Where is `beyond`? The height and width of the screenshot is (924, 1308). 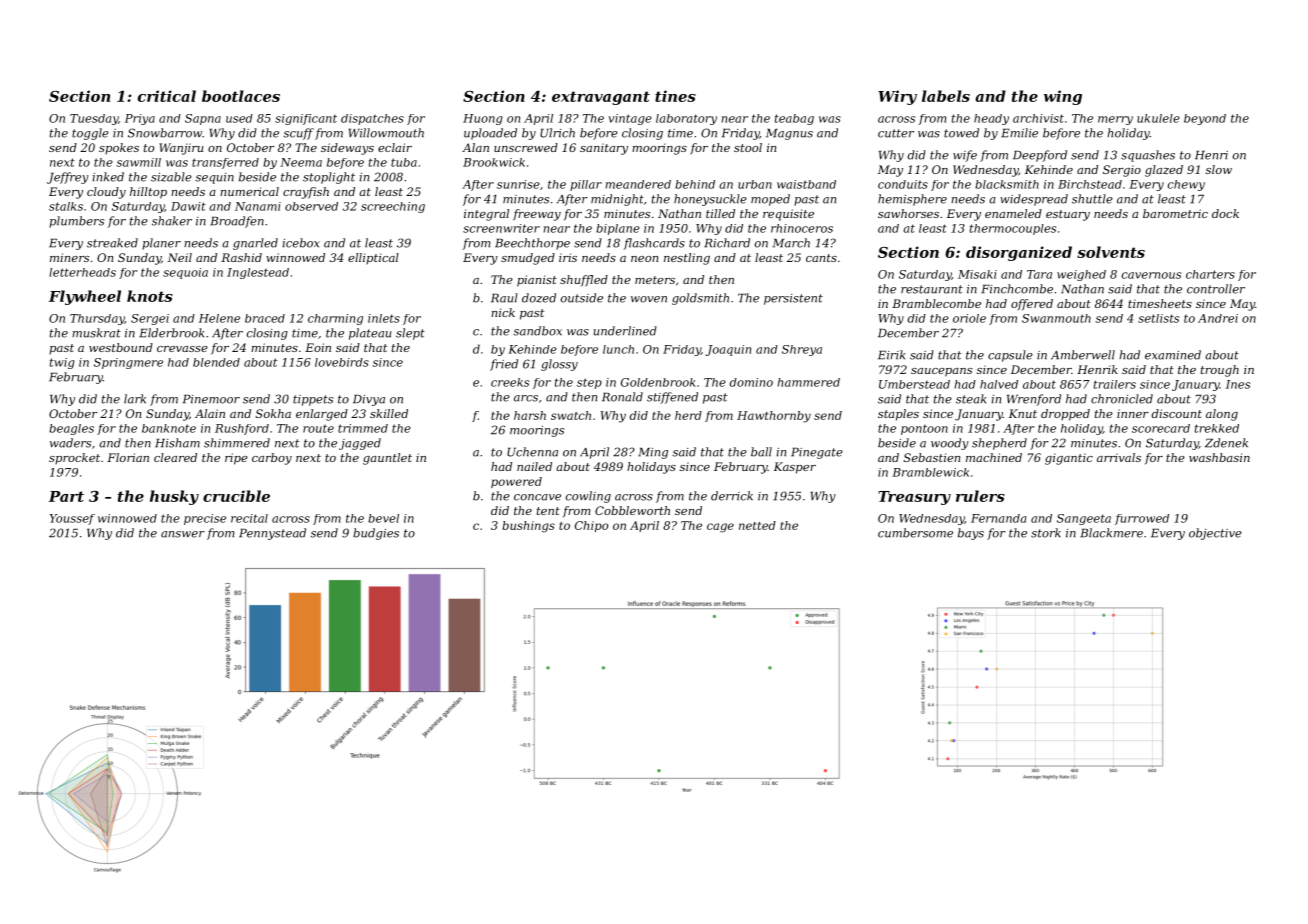 beyond is located at coordinates (1205, 119).
